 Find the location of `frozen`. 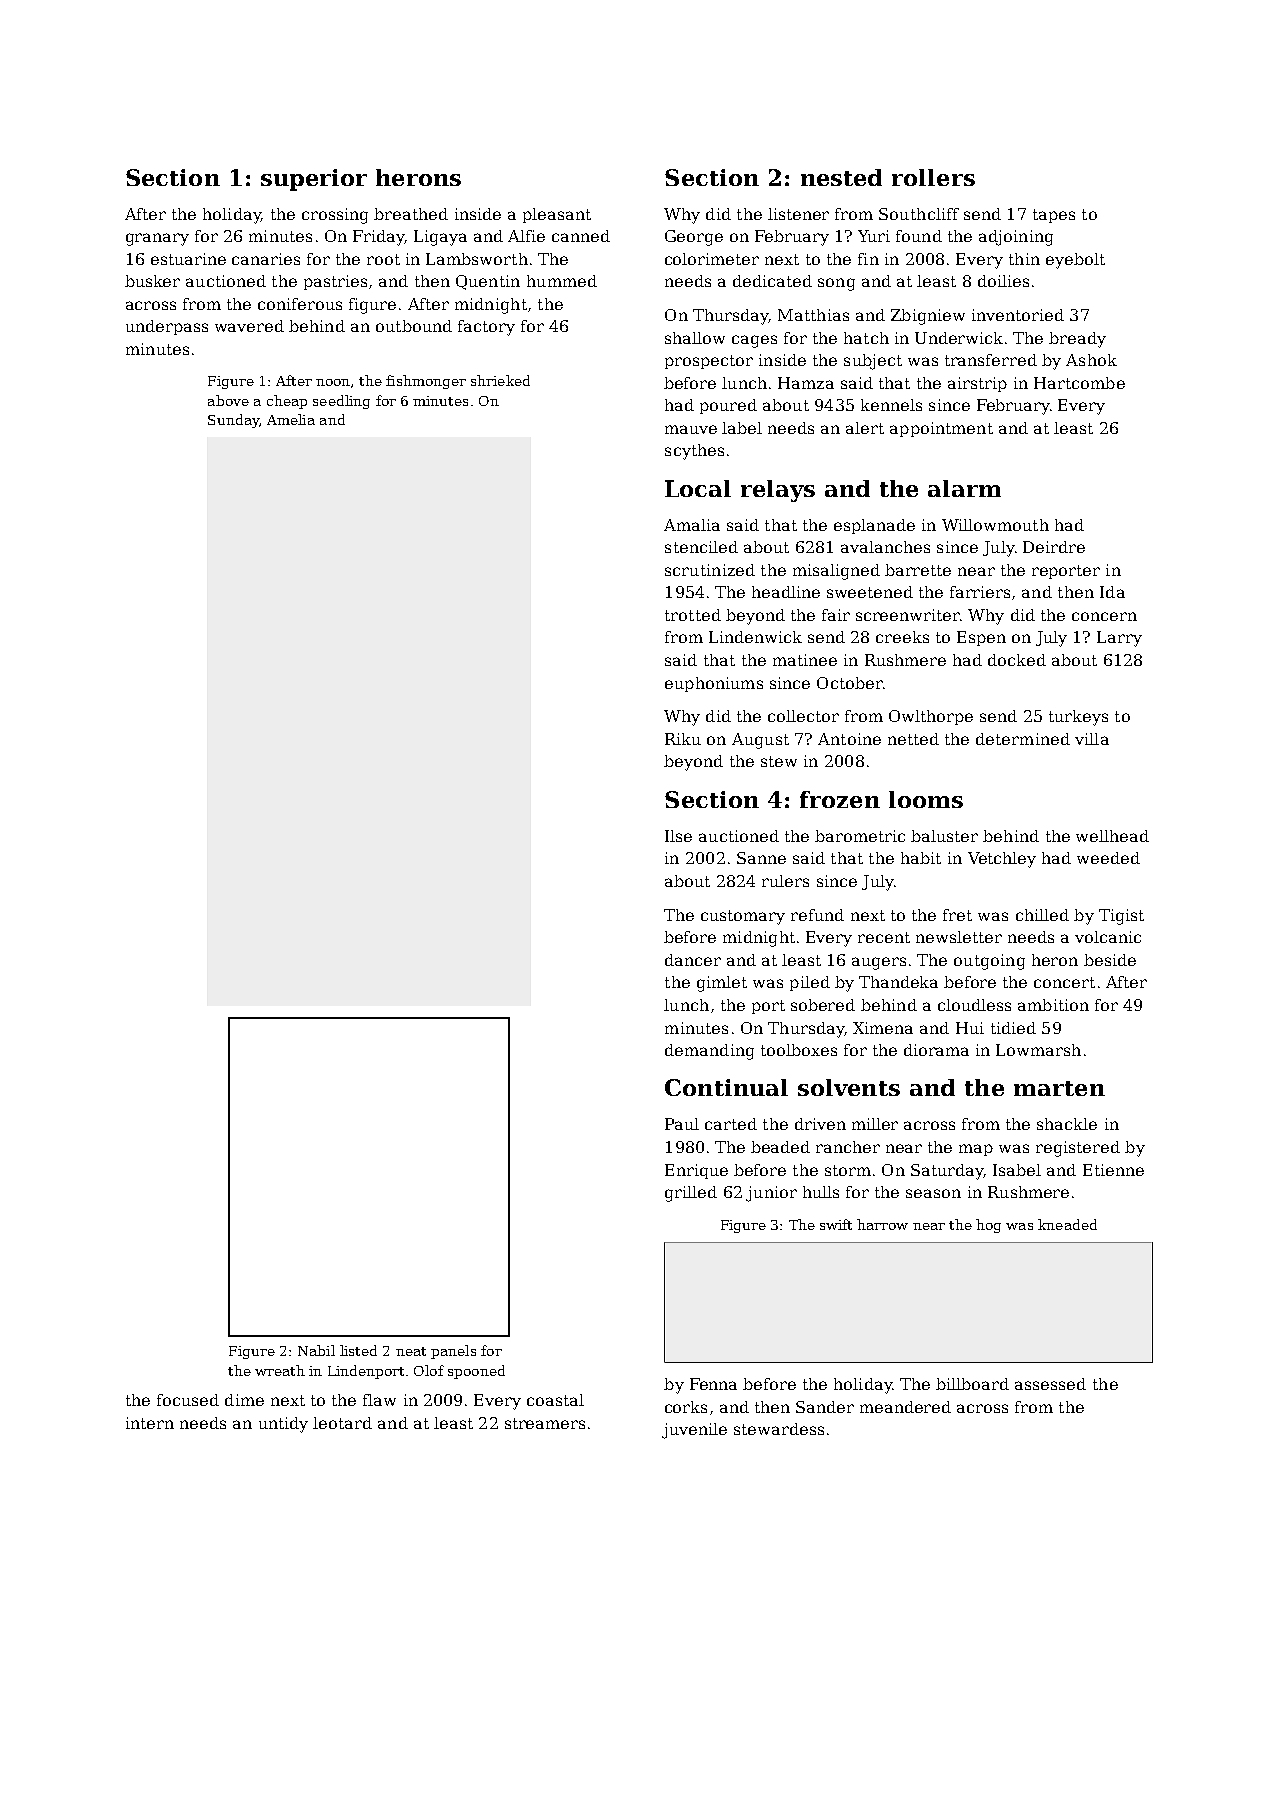

frozen is located at coordinates (840, 799).
